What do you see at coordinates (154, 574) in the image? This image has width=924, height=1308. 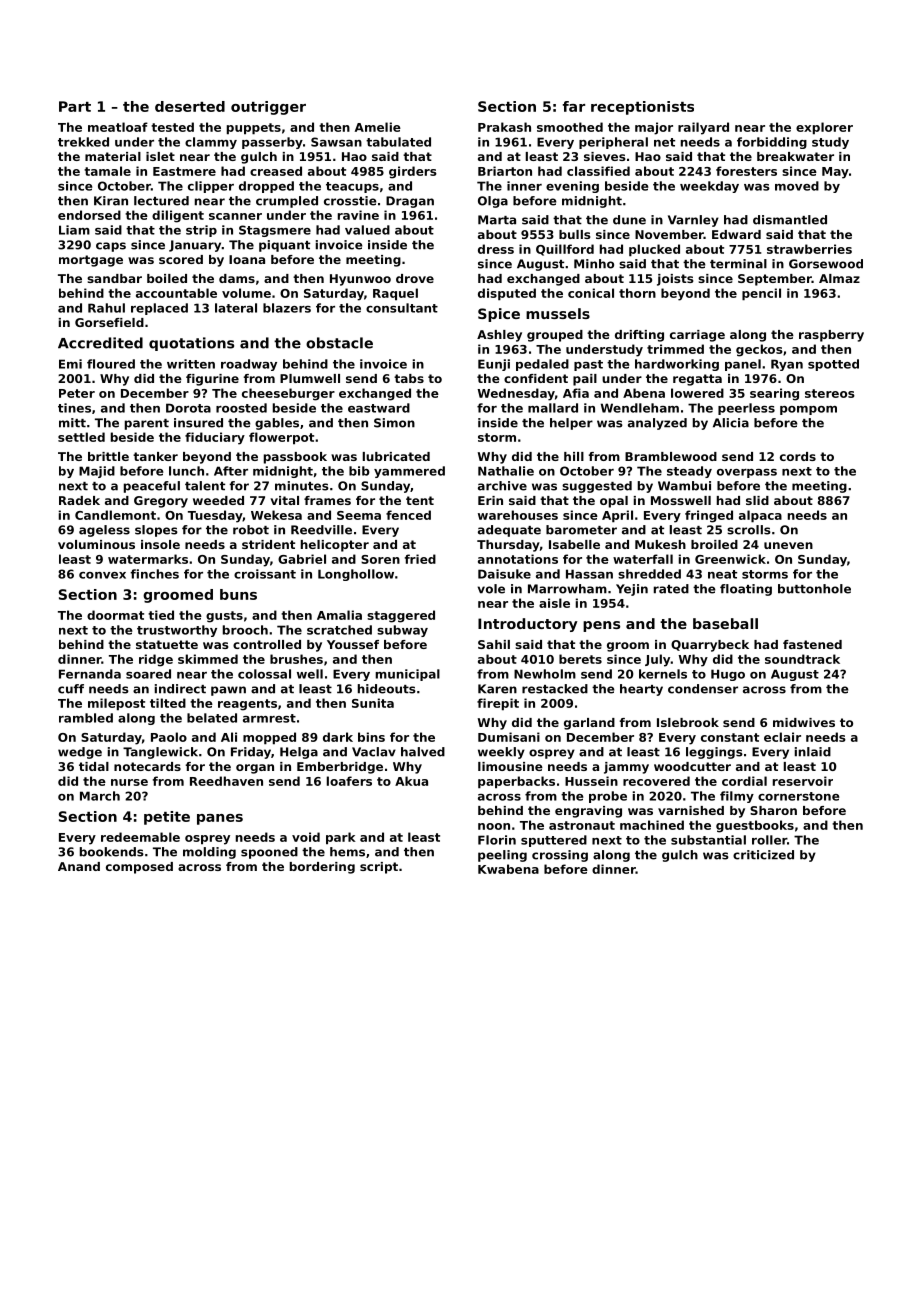 I see `finches` at bounding box center [154, 574].
